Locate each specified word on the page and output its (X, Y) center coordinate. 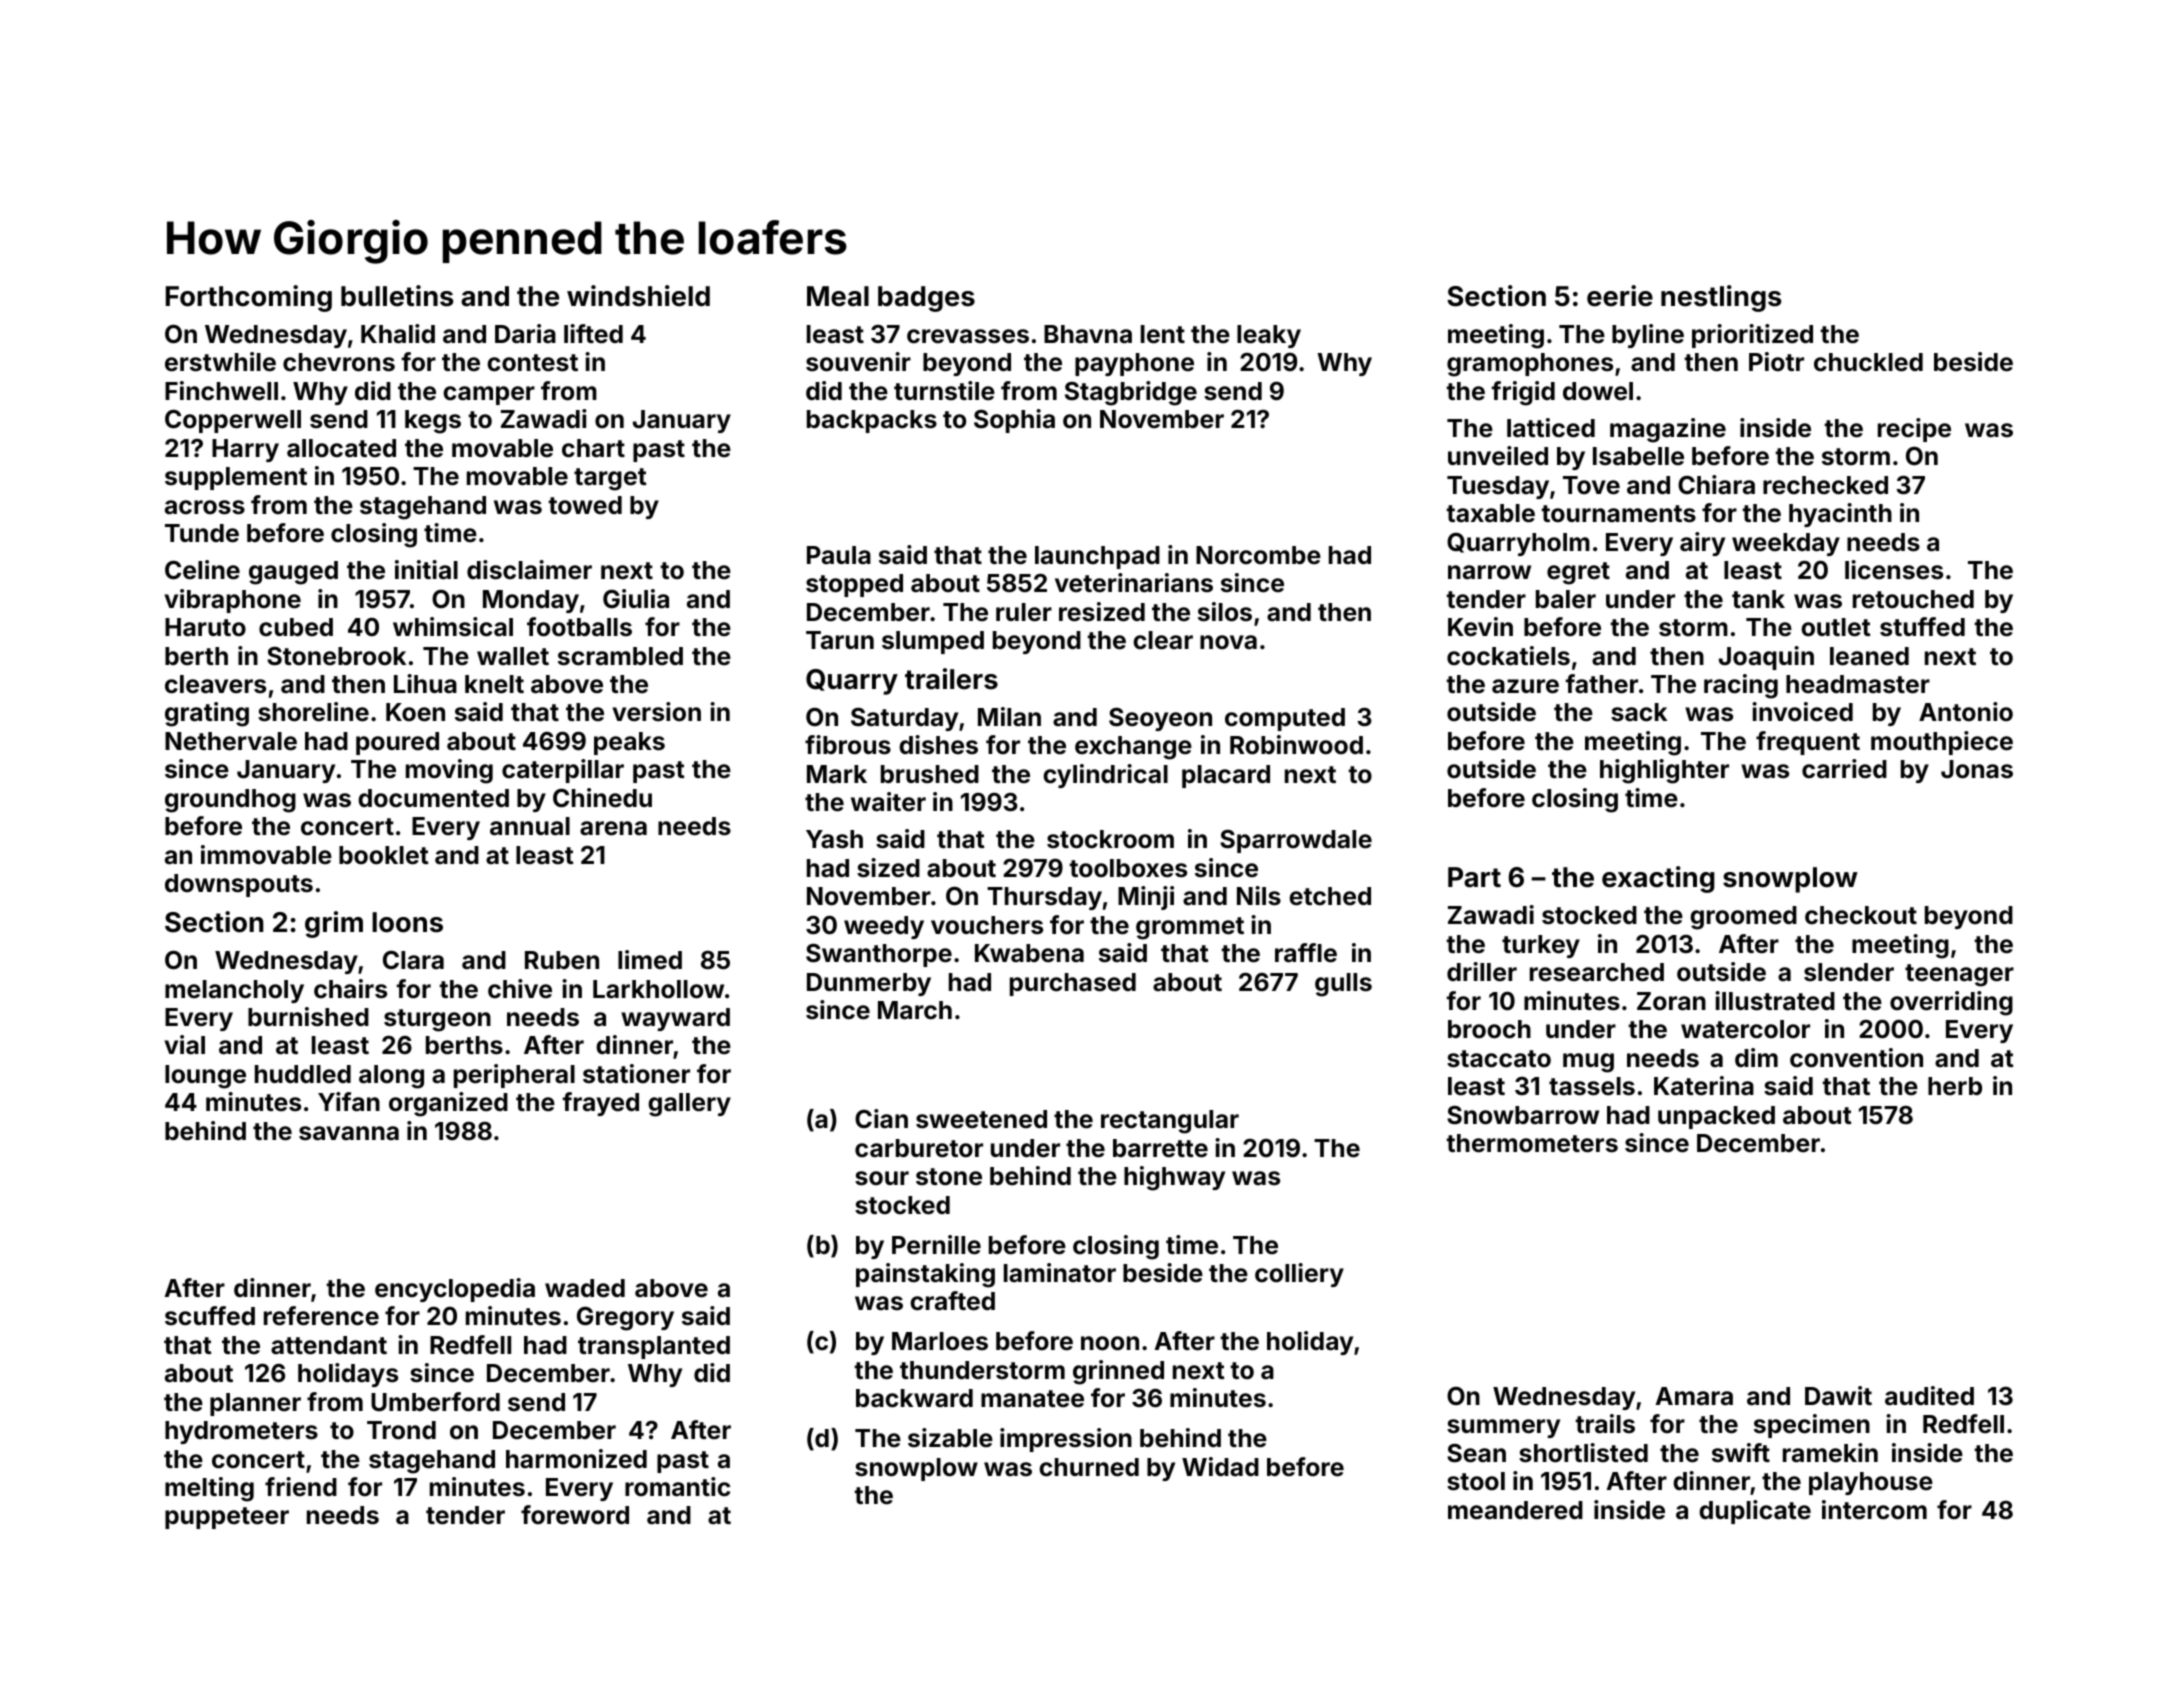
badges (926, 299)
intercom (1874, 1510)
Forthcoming (249, 298)
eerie (1620, 296)
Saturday (904, 719)
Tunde (202, 533)
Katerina (1704, 1086)
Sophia (1014, 421)
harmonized (576, 1459)
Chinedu (602, 798)
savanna (349, 1133)
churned (1089, 1467)
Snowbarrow (1523, 1115)
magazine (1668, 430)
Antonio (1966, 711)
